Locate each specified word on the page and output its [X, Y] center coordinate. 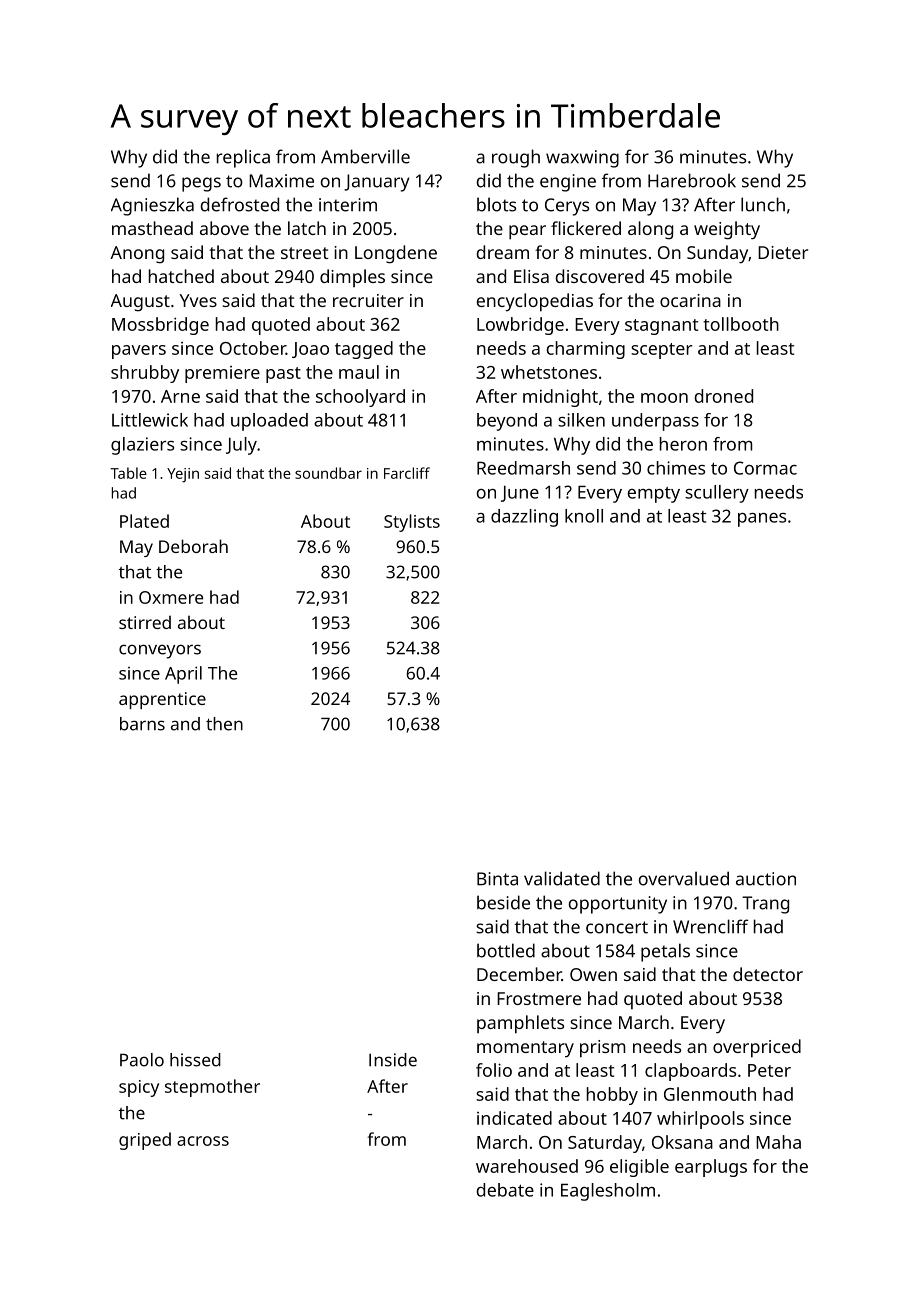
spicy [139, 1088]
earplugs [711, 1168]
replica [243, 158]
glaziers [142, 446]
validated [562, 878]
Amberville [365, 156]
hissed [195, 1060]
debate [505, 1190]
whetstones [549, 372]
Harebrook [692, 180]
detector [768, 974]
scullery [717, 494]
